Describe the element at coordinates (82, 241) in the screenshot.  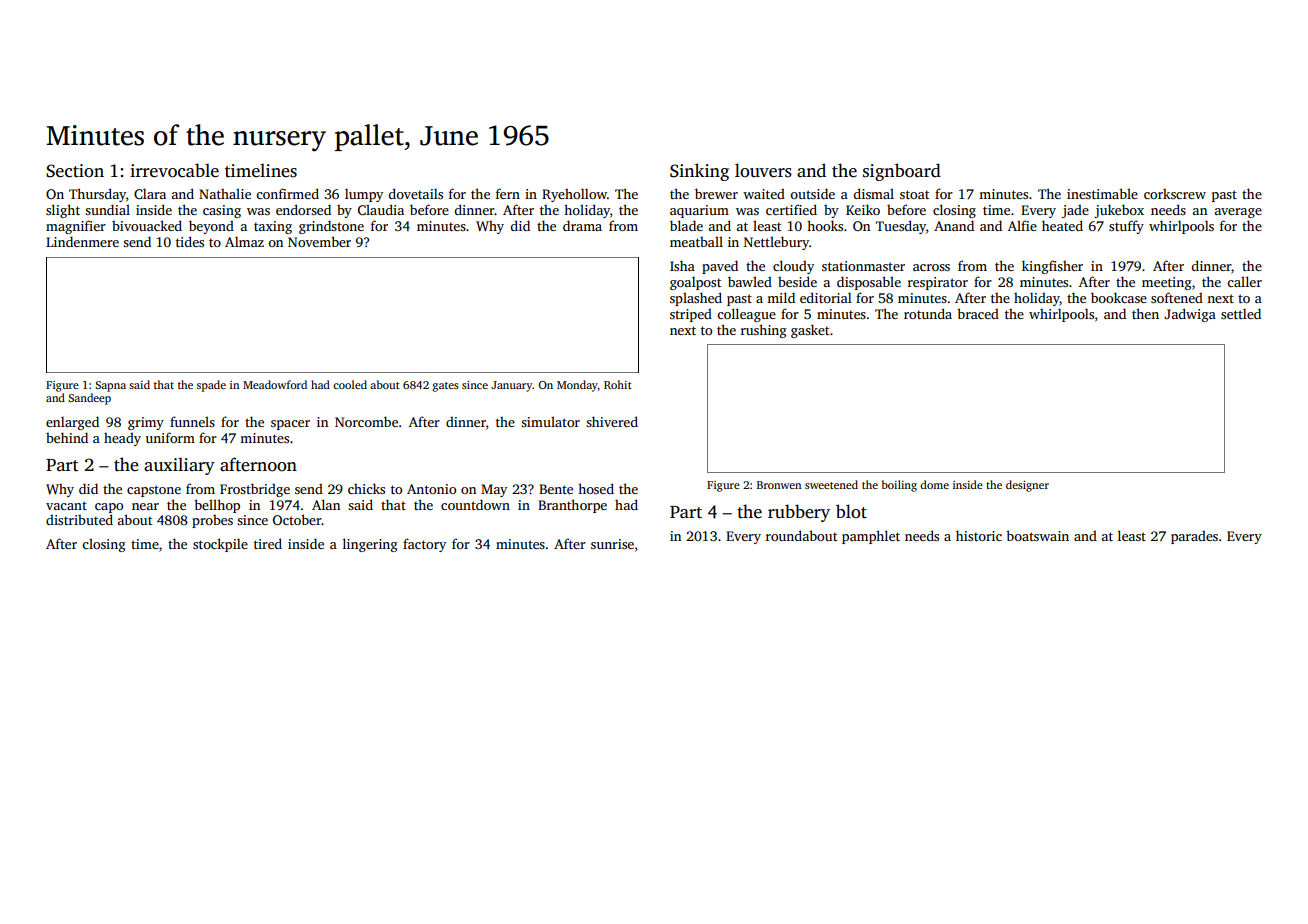
I see `Lindenmere` at that location.
